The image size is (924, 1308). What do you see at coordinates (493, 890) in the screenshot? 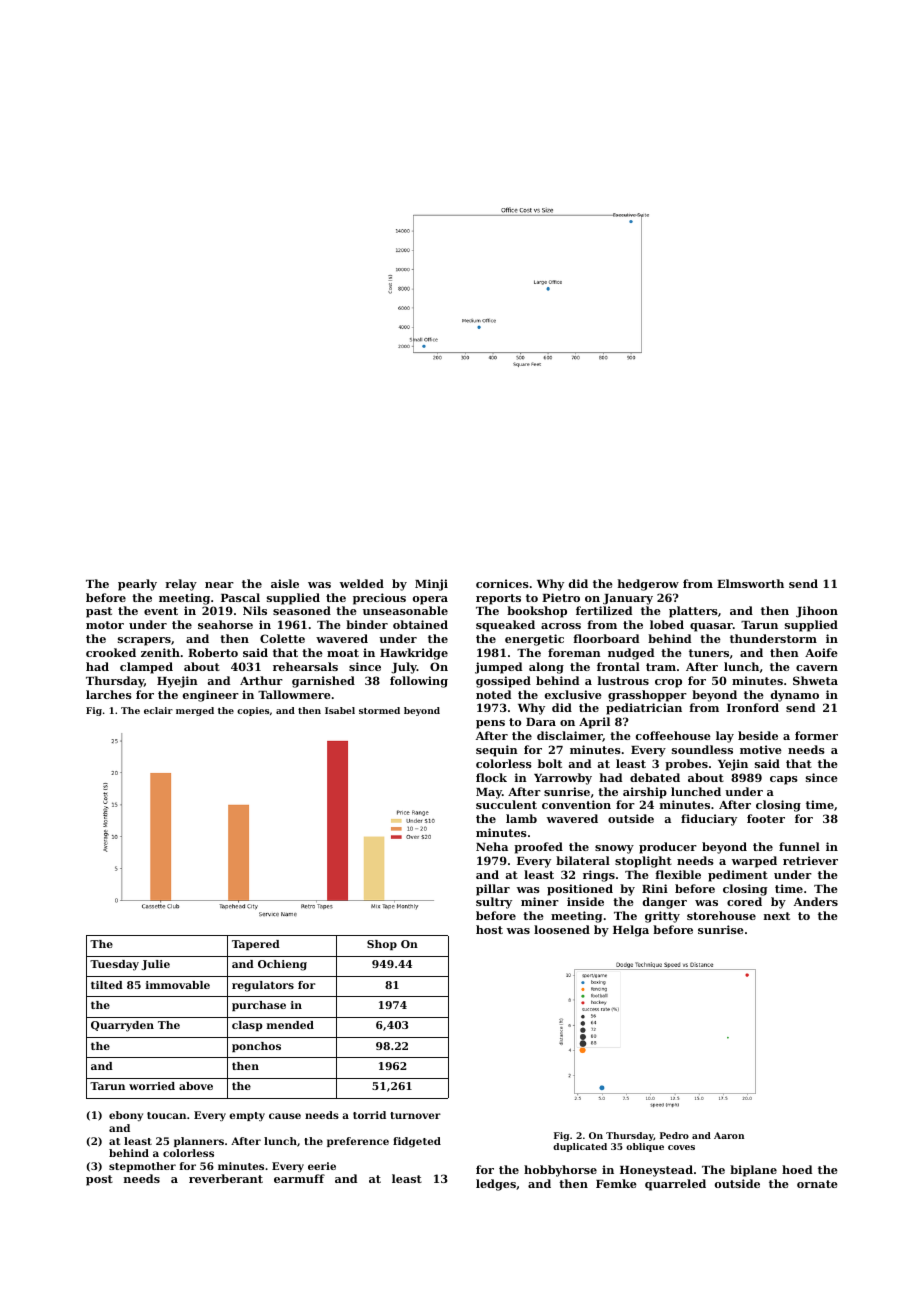
I see `pillar` at bounding box center [493, 890].
